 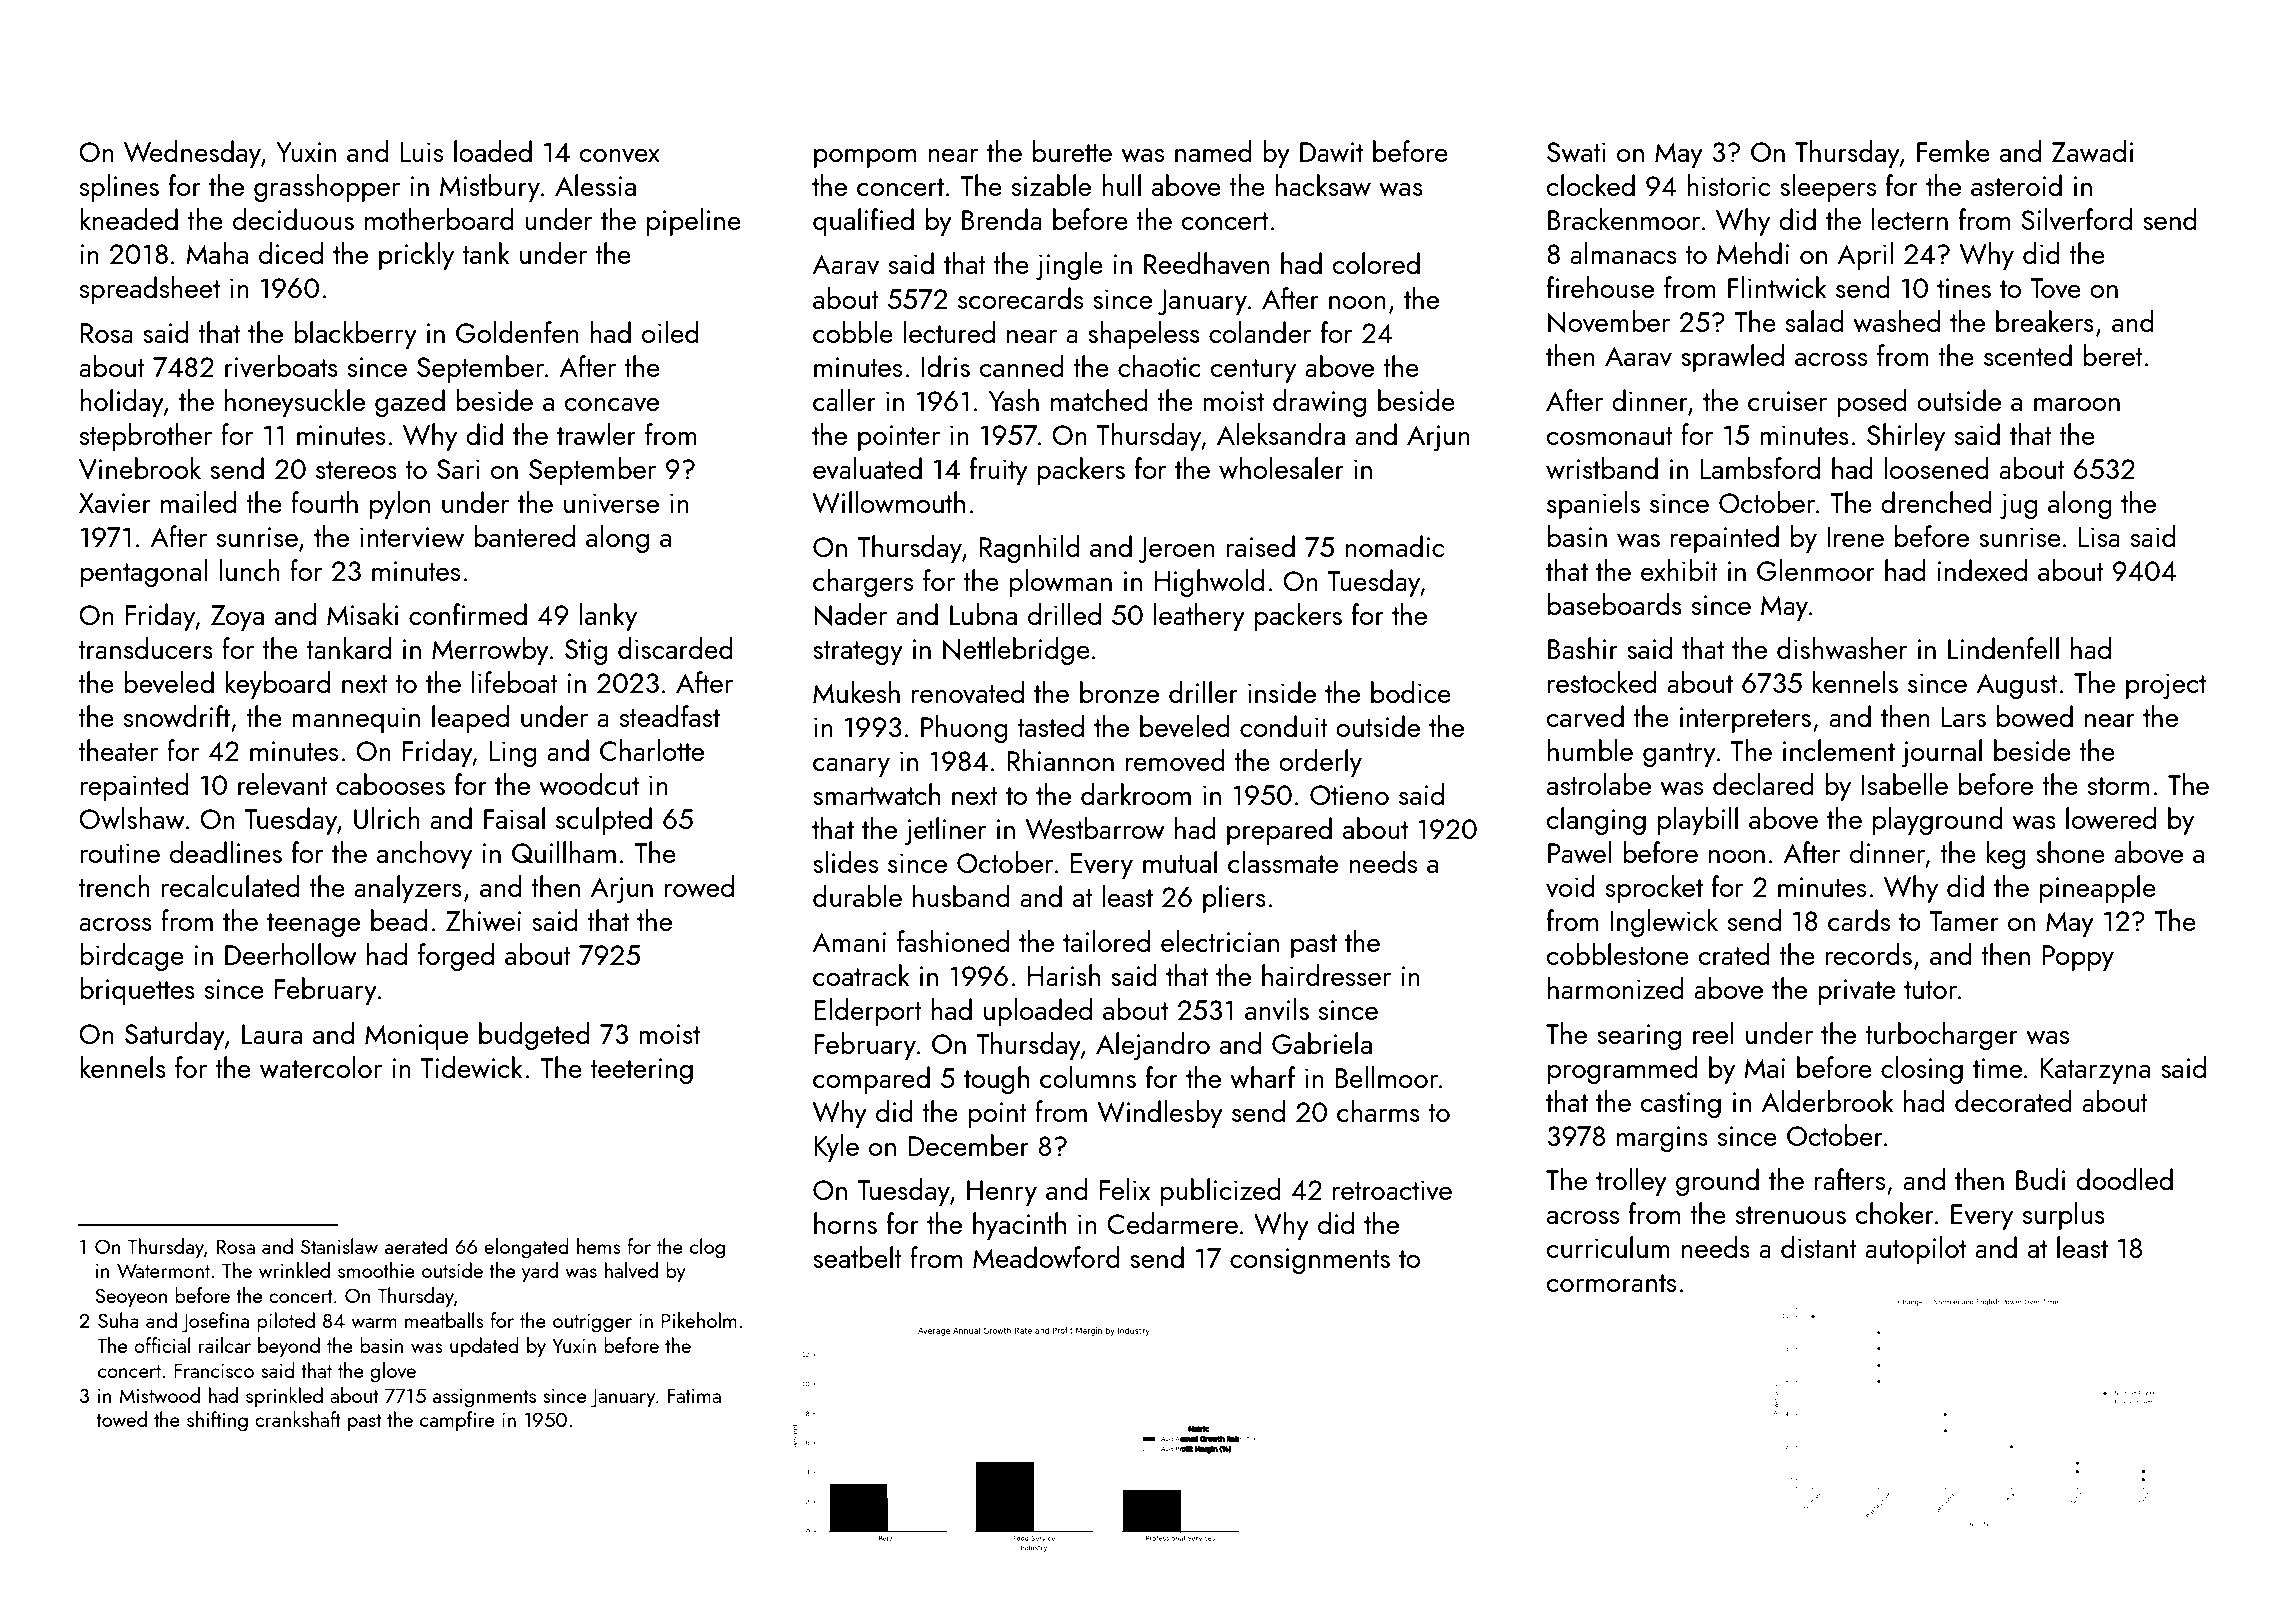 What do you see at coordinates (1331, 152) in the screenshot?
I see `Dawit` at bounding box center [1331, 152].
